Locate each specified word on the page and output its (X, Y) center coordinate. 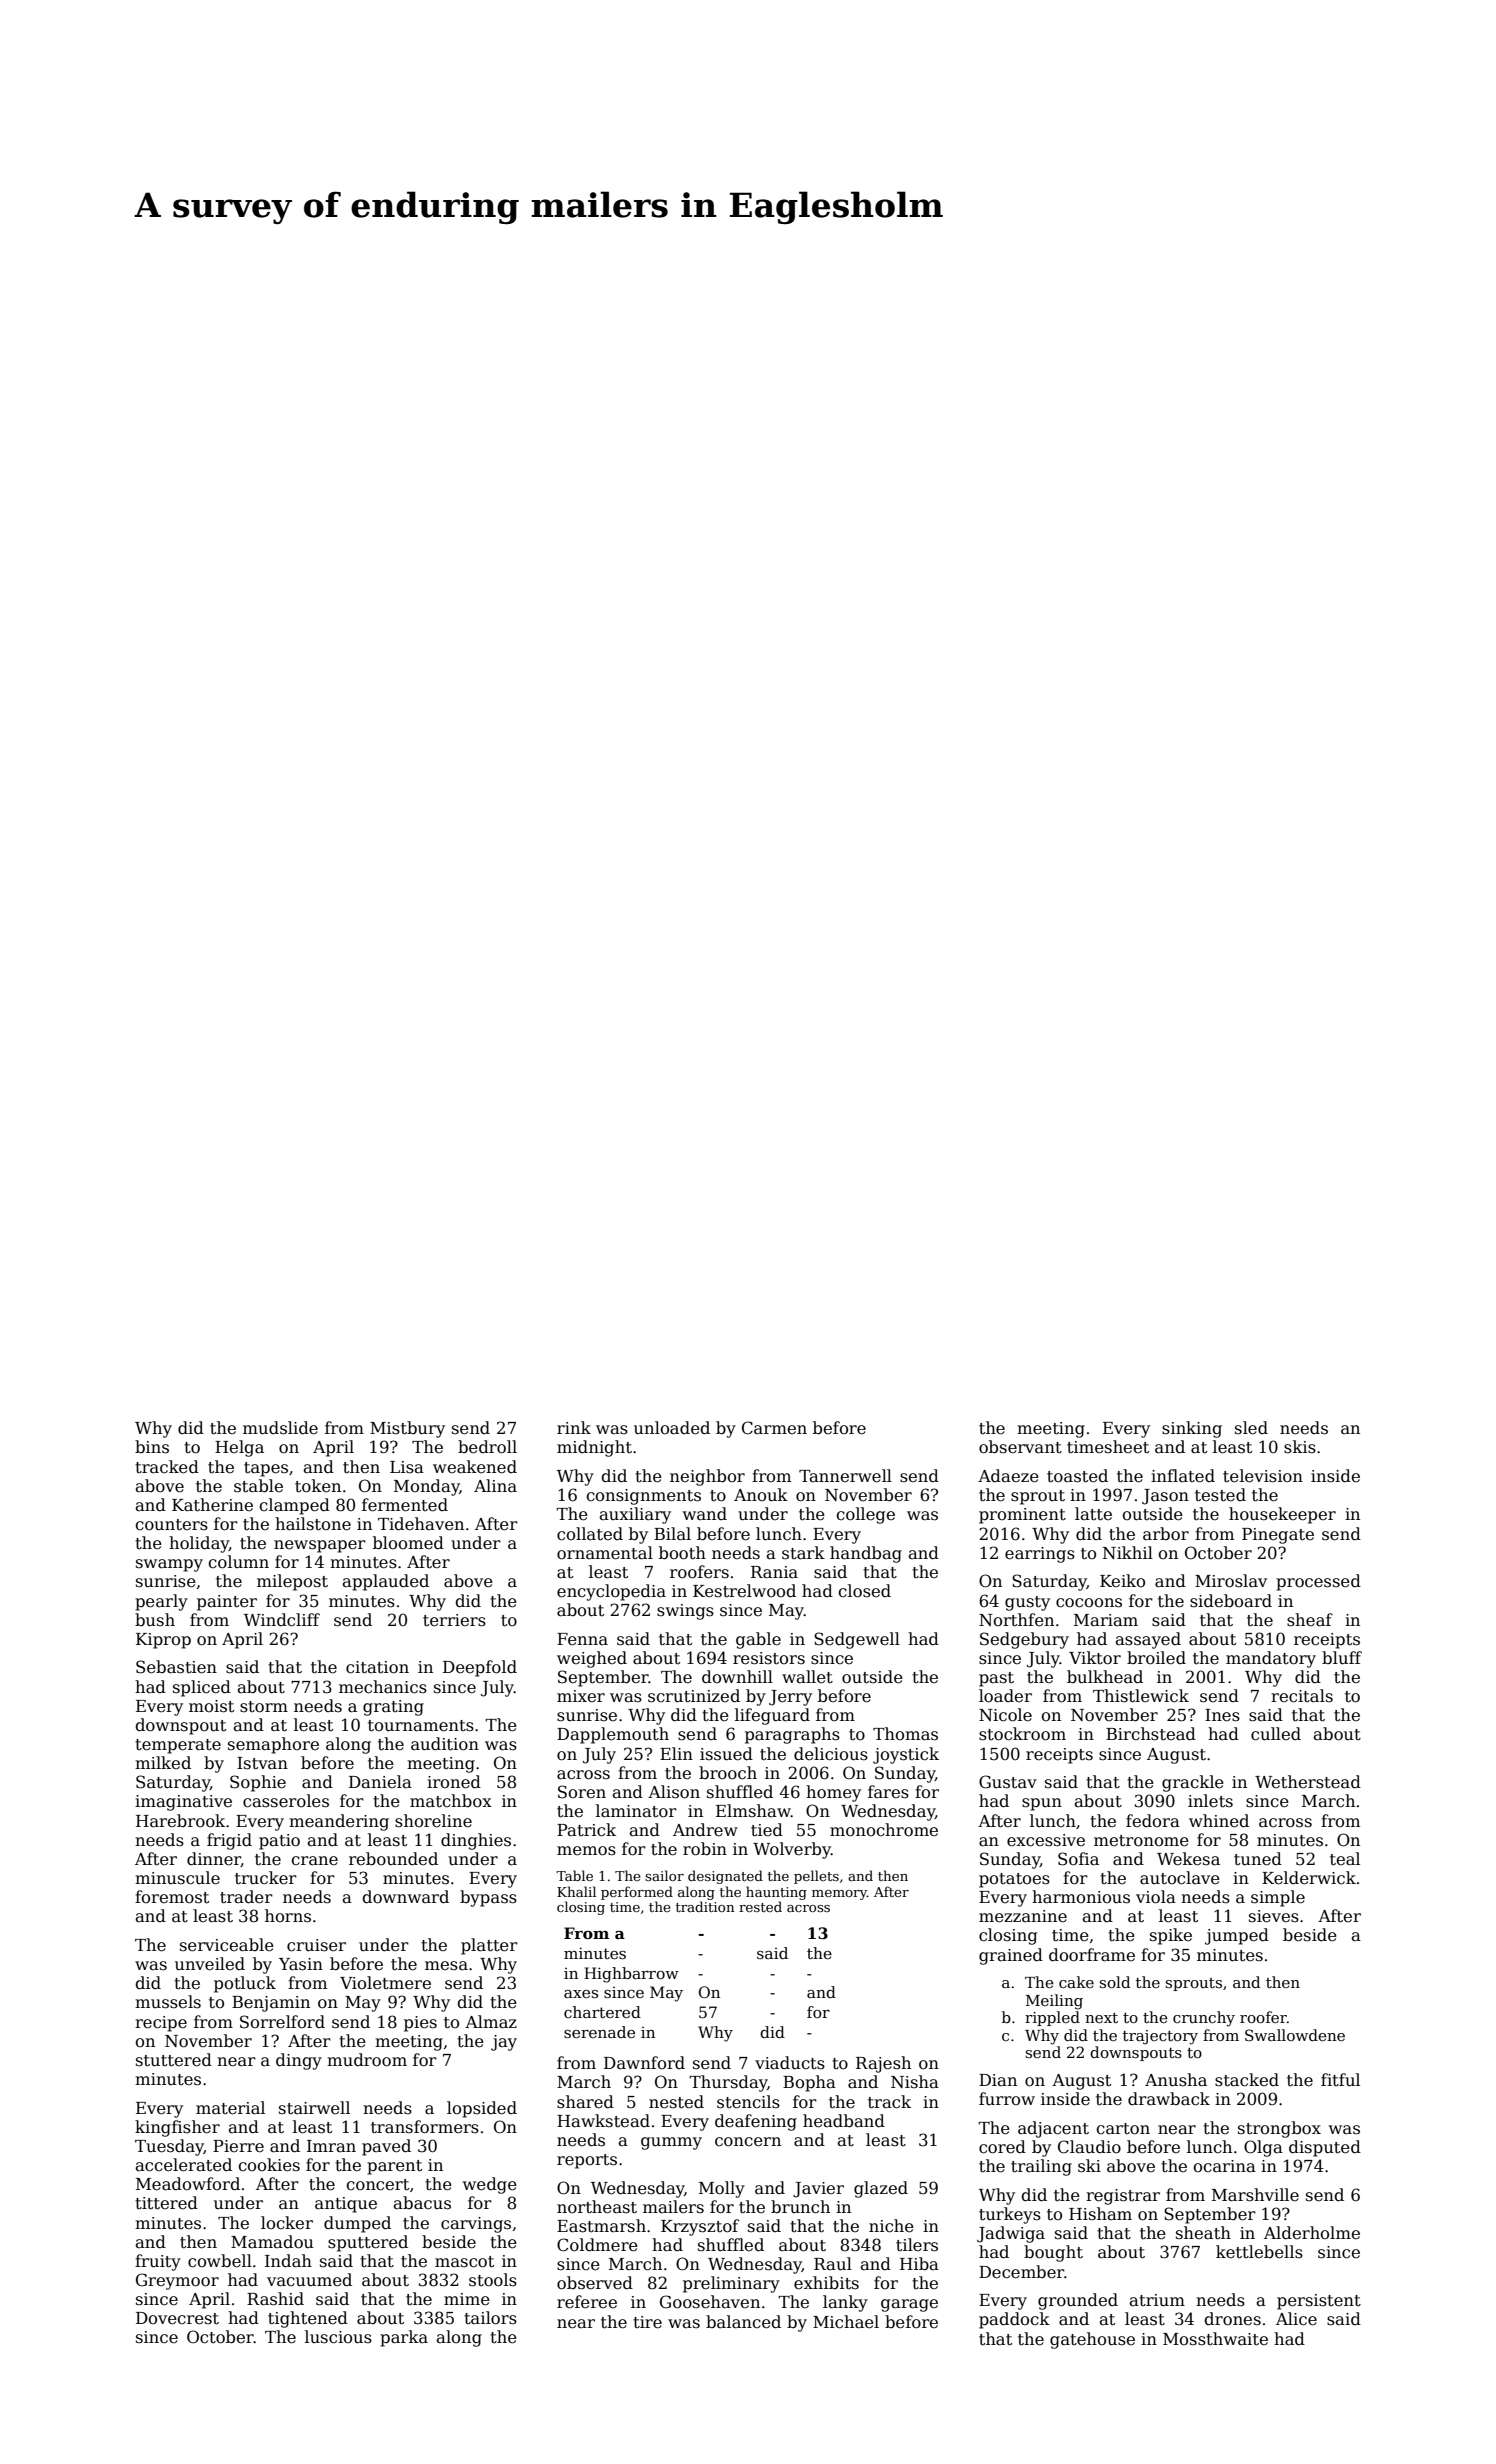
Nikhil (1128, 1552)
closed (864, 1591)
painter (227, 1603)
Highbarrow (631, 1975)
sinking (1192, 1429)
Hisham (1100, 2214)
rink (574, 1427)
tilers (917, 2245)
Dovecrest (177, 2318)
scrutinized (694, 1696)
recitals (1302, 1696)
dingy (299, 2061)
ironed (454, 1782)
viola (1156, 1897)
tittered (166, 2203)
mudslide (280, 1428)
